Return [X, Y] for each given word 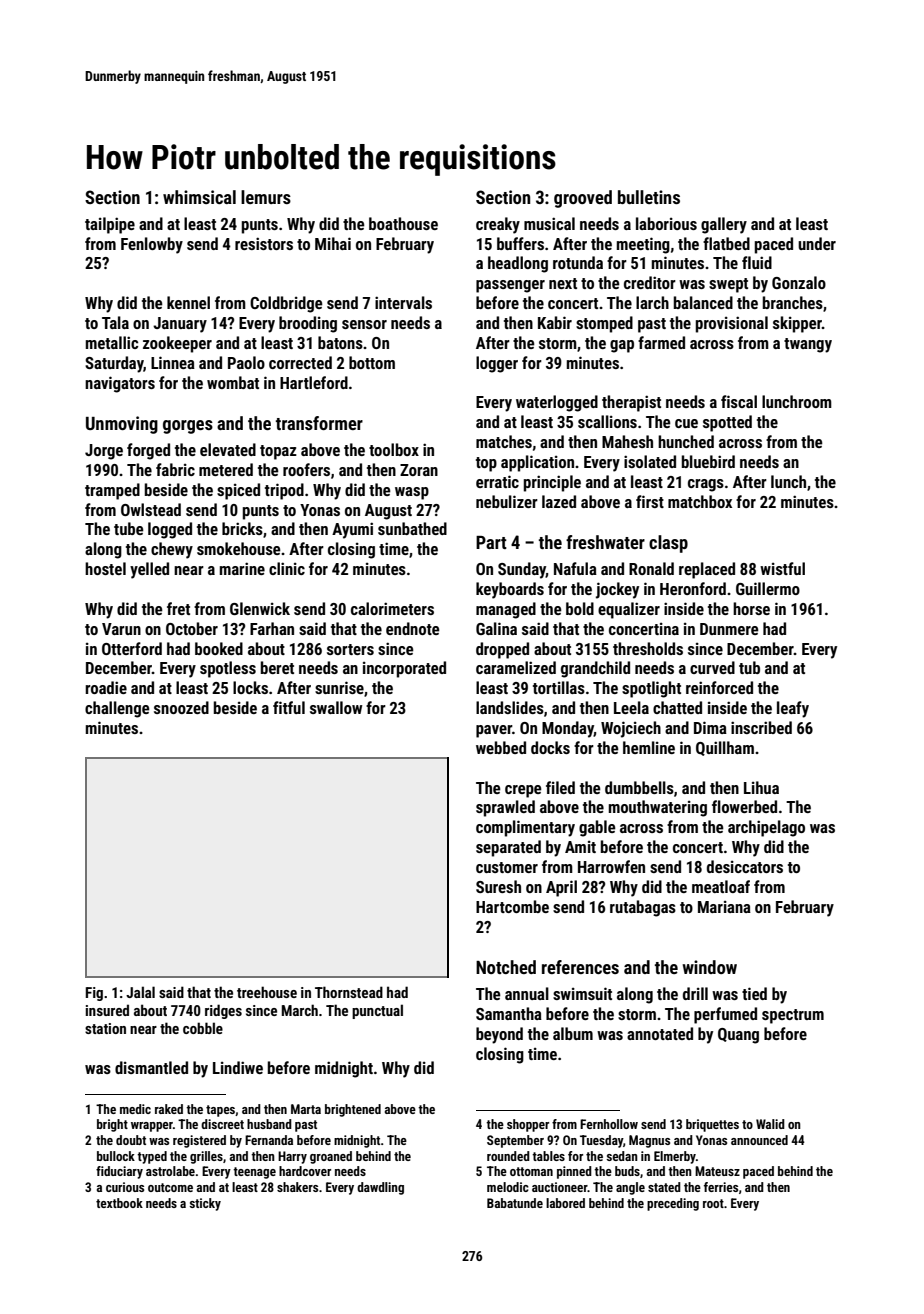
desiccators [745, 866]
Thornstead [349, 992]
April [561, 888]
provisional [732, 324]
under [817, 243]
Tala [115, 322]
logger [497, 364]
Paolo [246, 362]
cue [686, 423]
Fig [94, 994]
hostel [105, 568]
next [563, 283]
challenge [117, 709]
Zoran [419, 470]
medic [135, 1109]
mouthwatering [658, 808]
